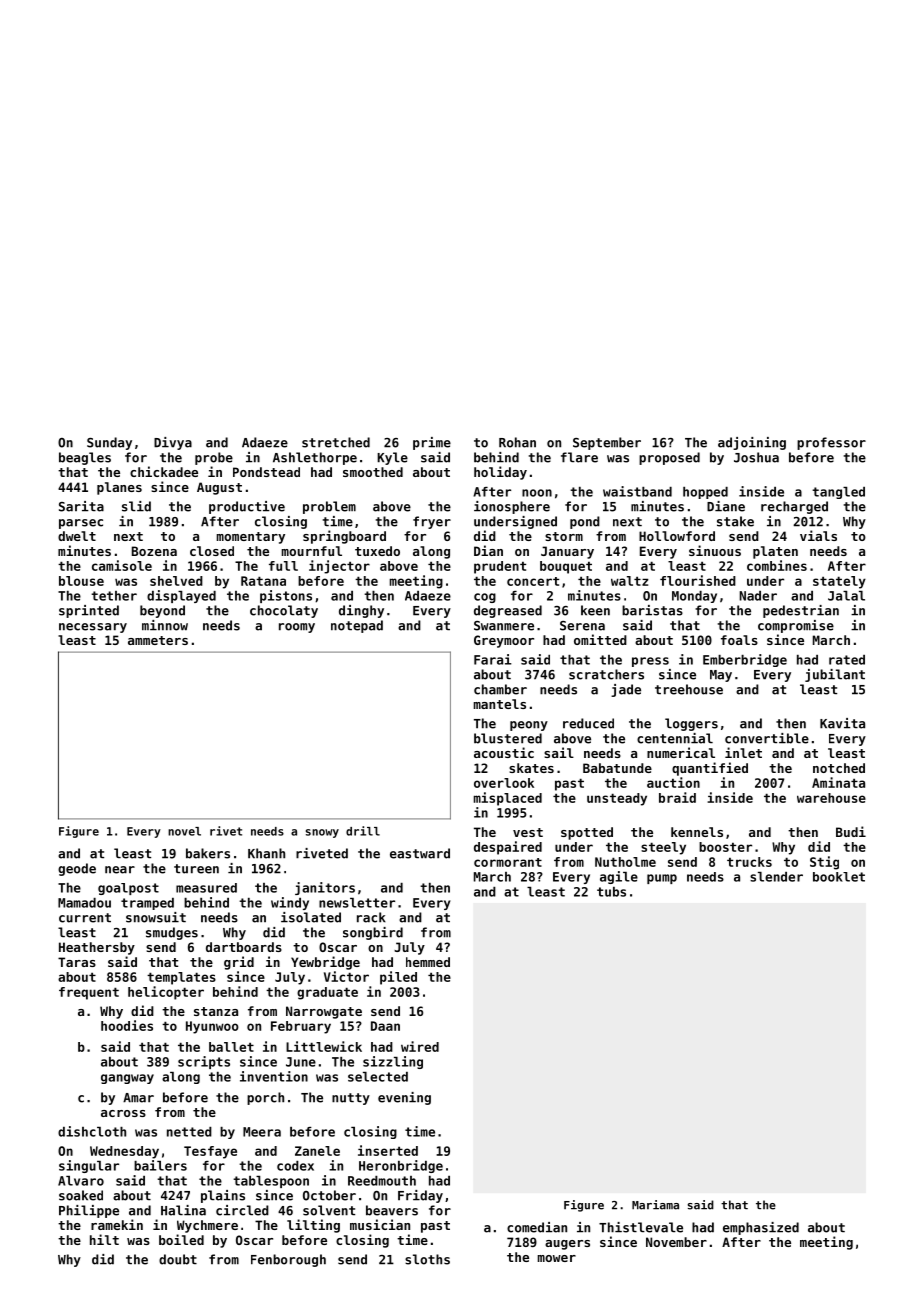 The height and width of the document is (1308, 924). Describe the element at coordinates (752, 443) in the document. I see `adjoining` at that location.
